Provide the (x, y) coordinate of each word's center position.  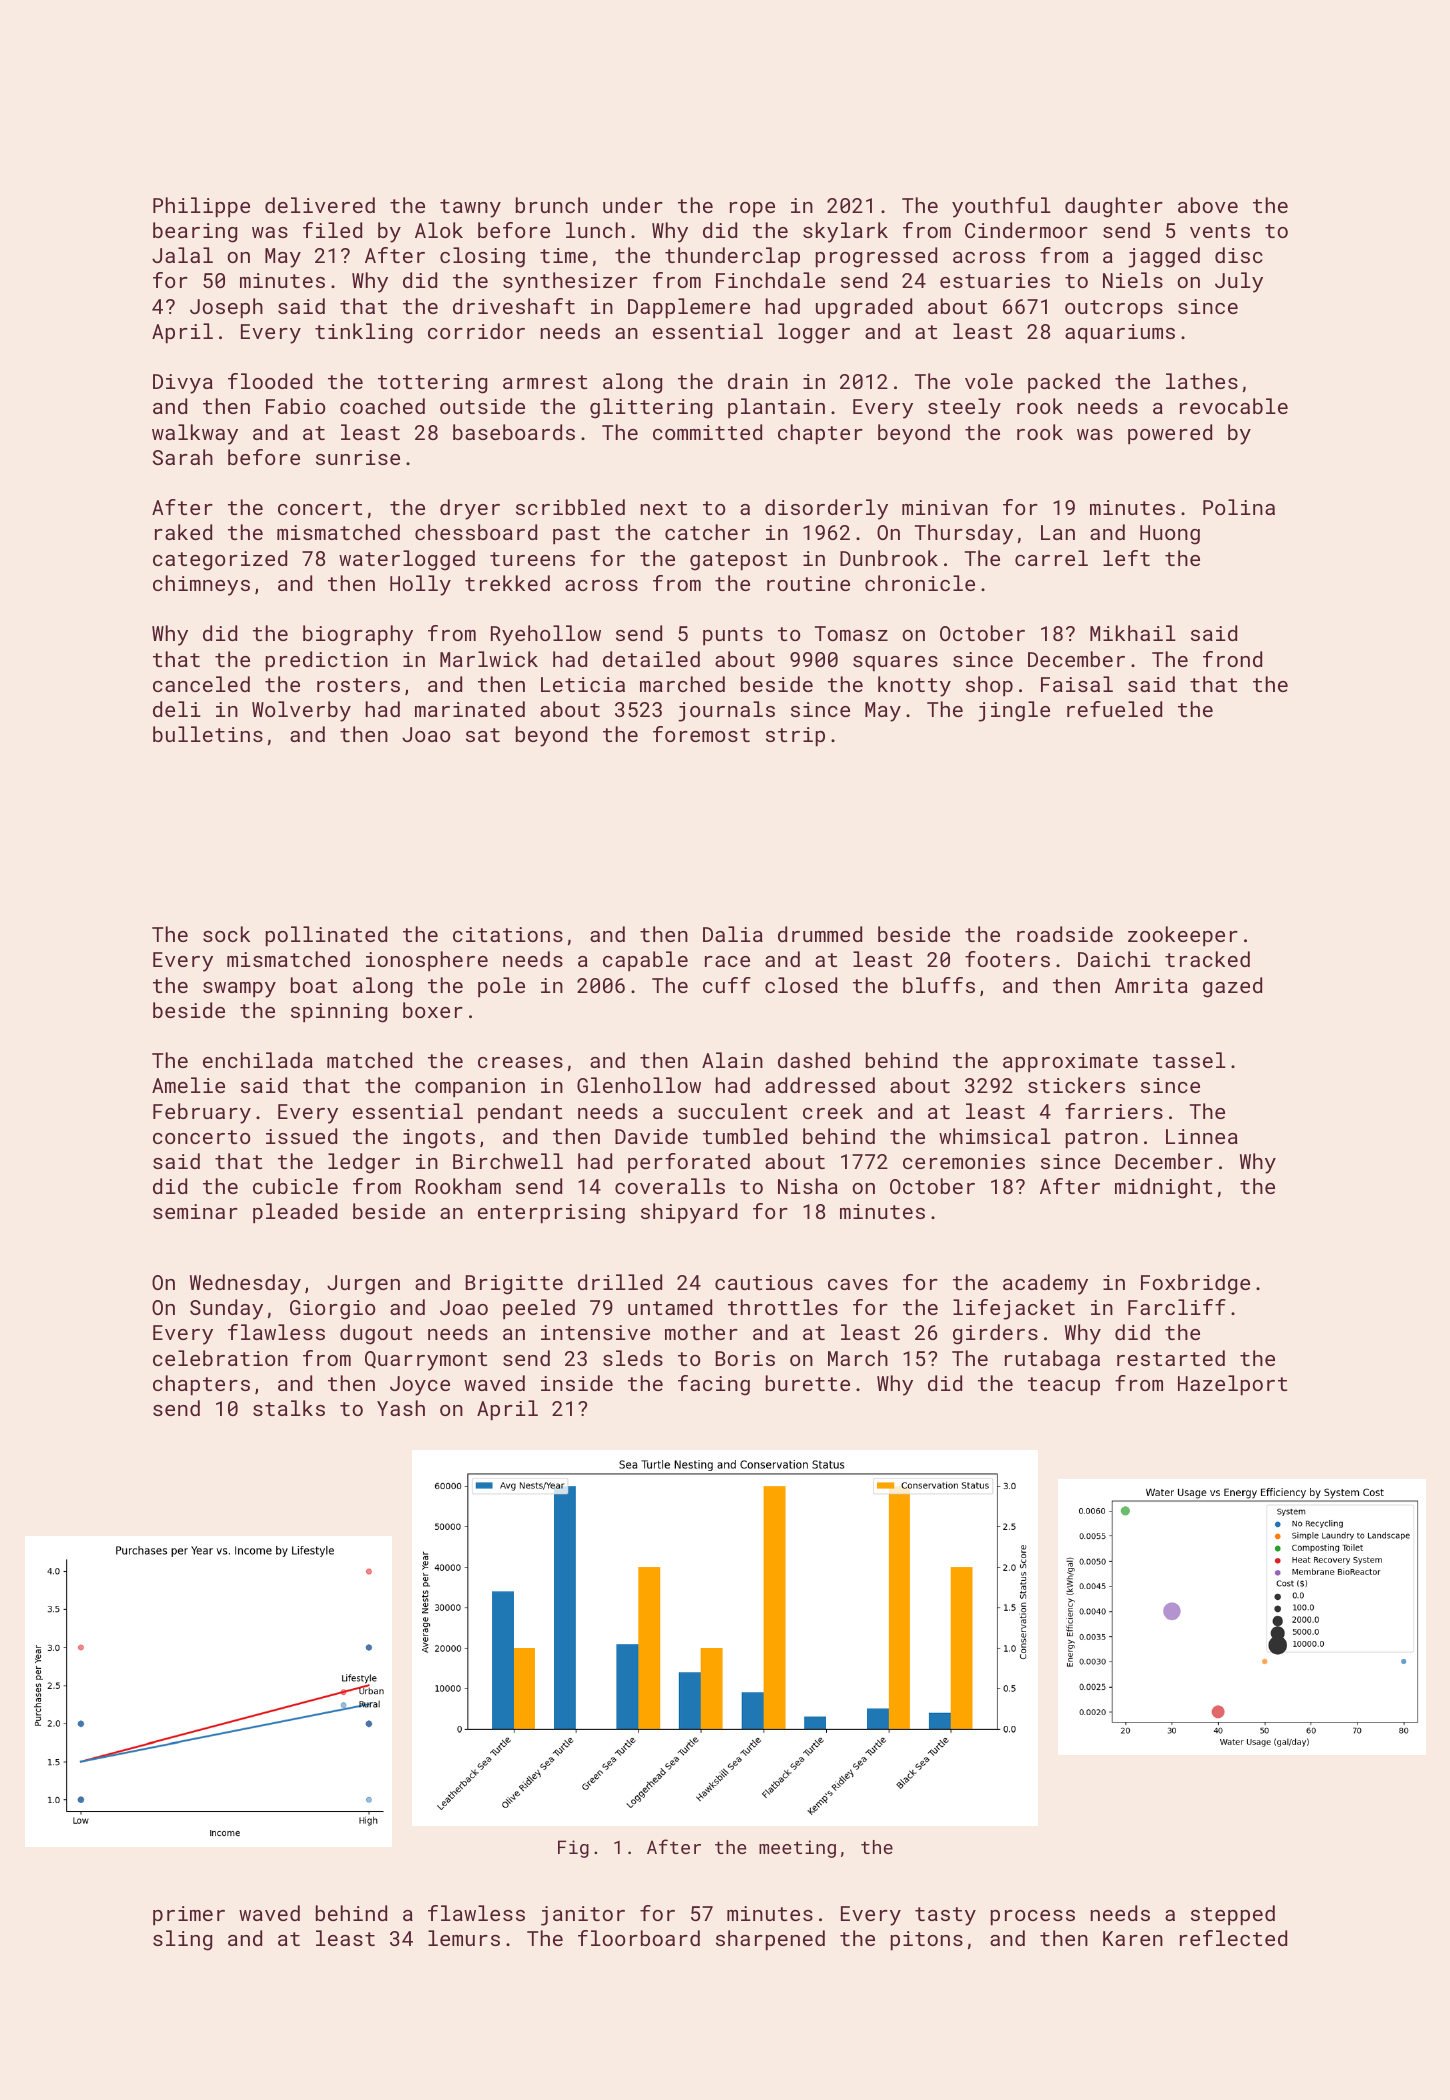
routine (808, 583)
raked (183, 532)
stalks (289, 1408)
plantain (776, 408)
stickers (1076, 1085)
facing (714, 1385)
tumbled (745, 1136)
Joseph (226, 308)
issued (301, 1136)
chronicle (920, 583)
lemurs (464, 1938)
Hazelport (1232, 1385)
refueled (1114, 709)
